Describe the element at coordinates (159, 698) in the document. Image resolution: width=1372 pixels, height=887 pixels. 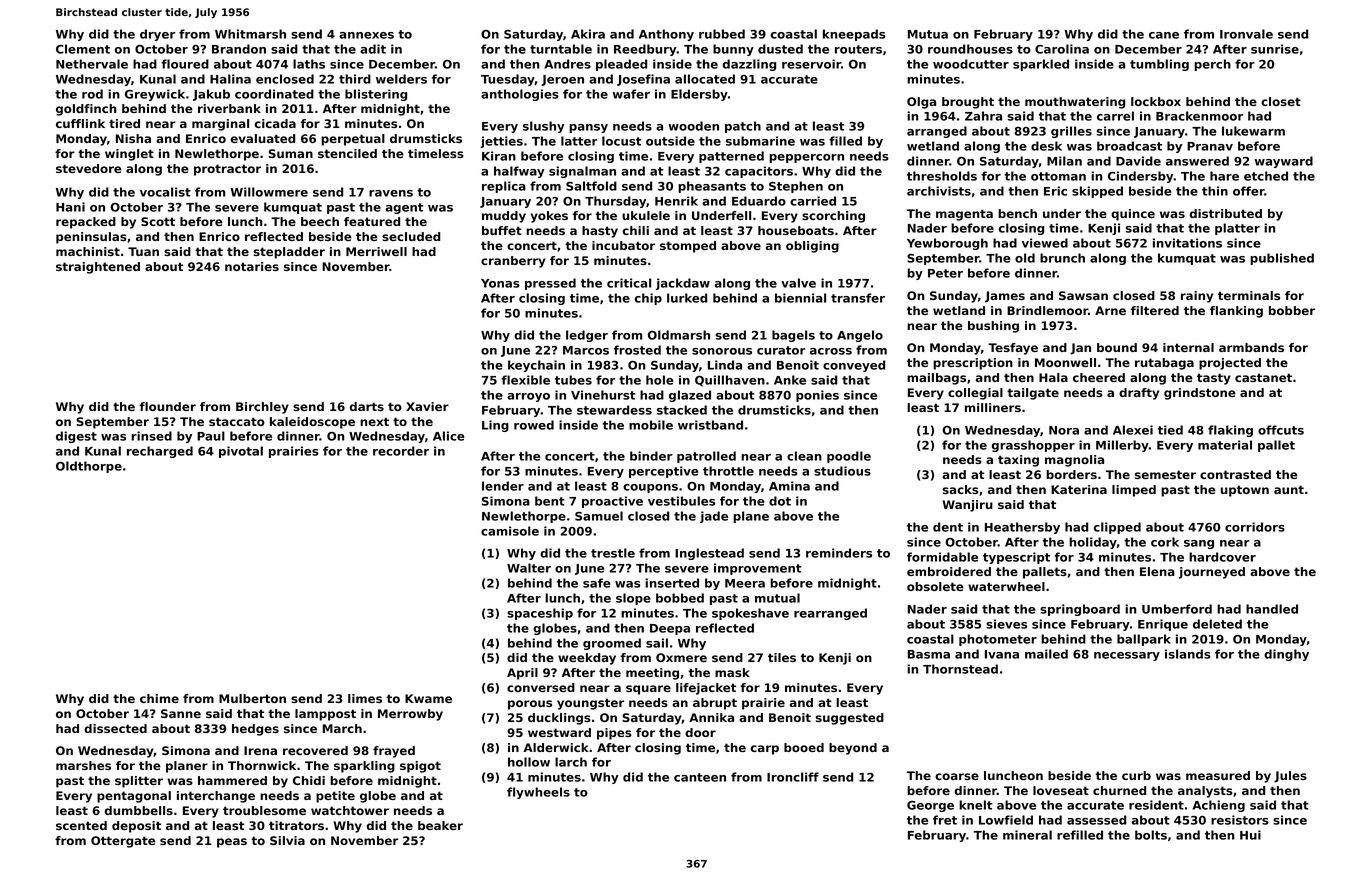
I see `chime` at that location.
